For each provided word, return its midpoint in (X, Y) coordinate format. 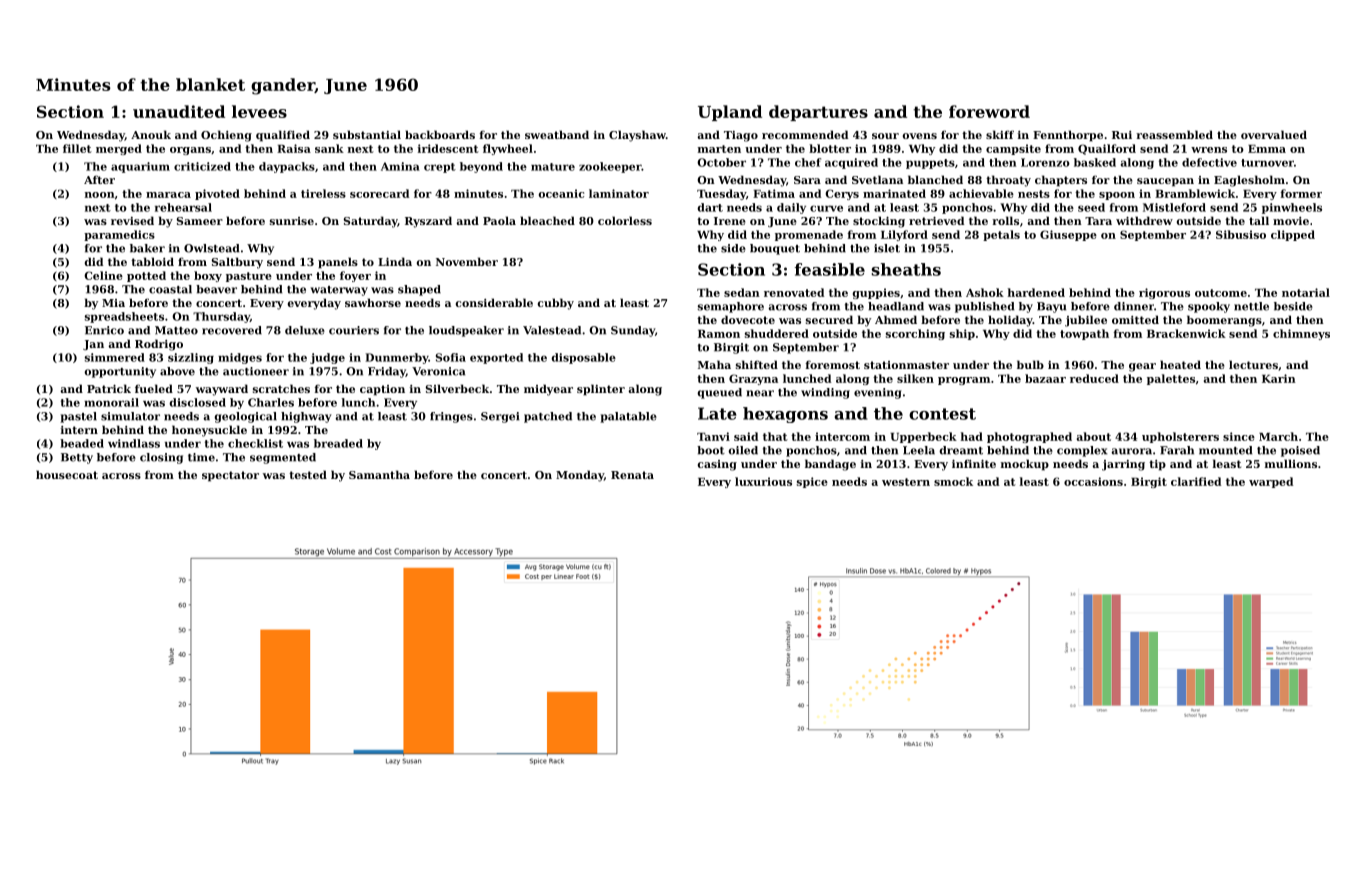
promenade (809, 235)
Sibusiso (1241, 234)
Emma (1267, 149)
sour (885, 136)
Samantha (379, 474)
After (99, 179)
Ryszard (428, 222)
